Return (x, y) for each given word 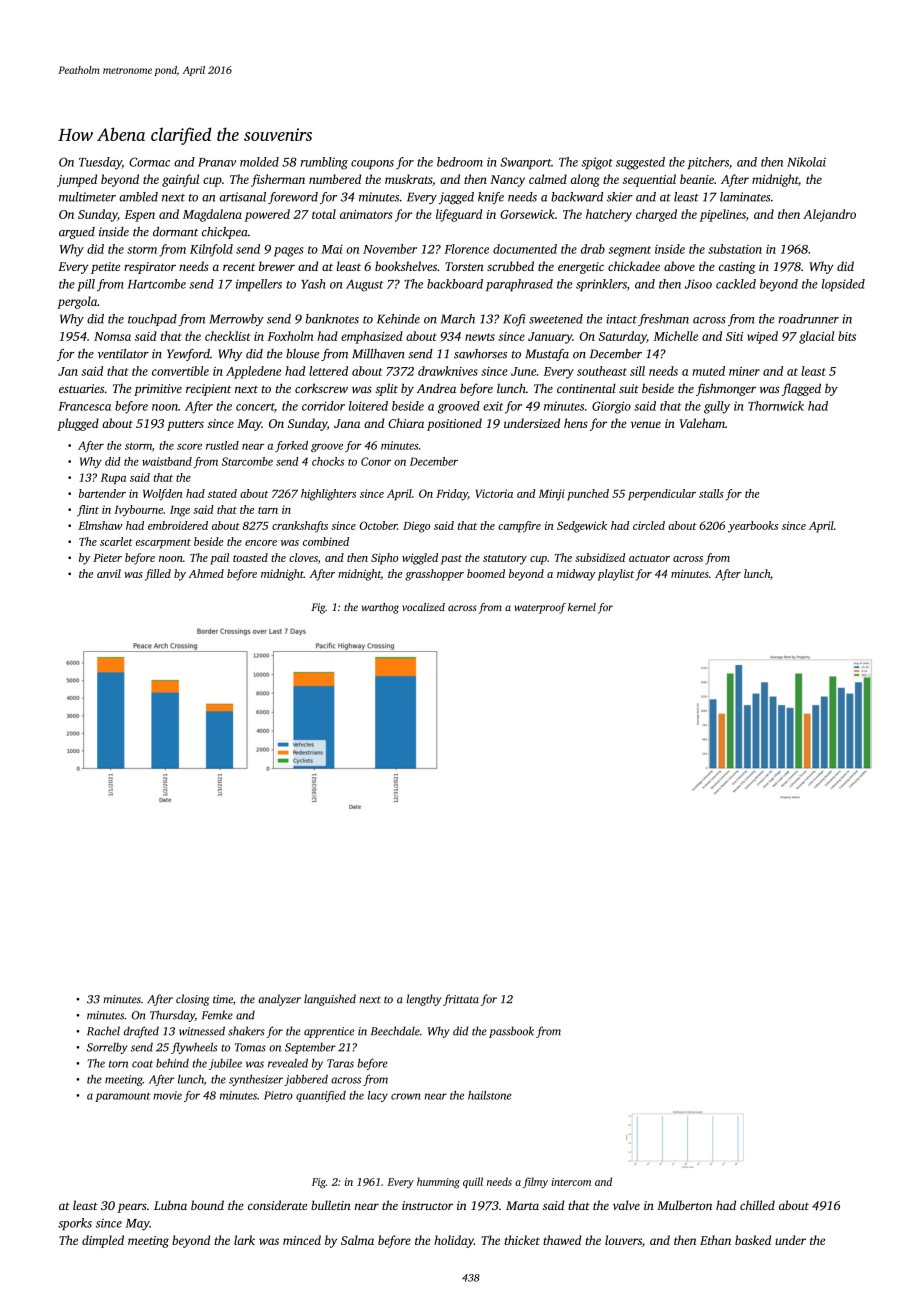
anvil (109, 573)
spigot (597, 163)
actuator (649, 558)
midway (576, 575)
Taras (340, 1063)
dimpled (103, 1241)
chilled (757, 1205)
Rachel (103, 1031)
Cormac (149, 162)
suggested (640, 163)
